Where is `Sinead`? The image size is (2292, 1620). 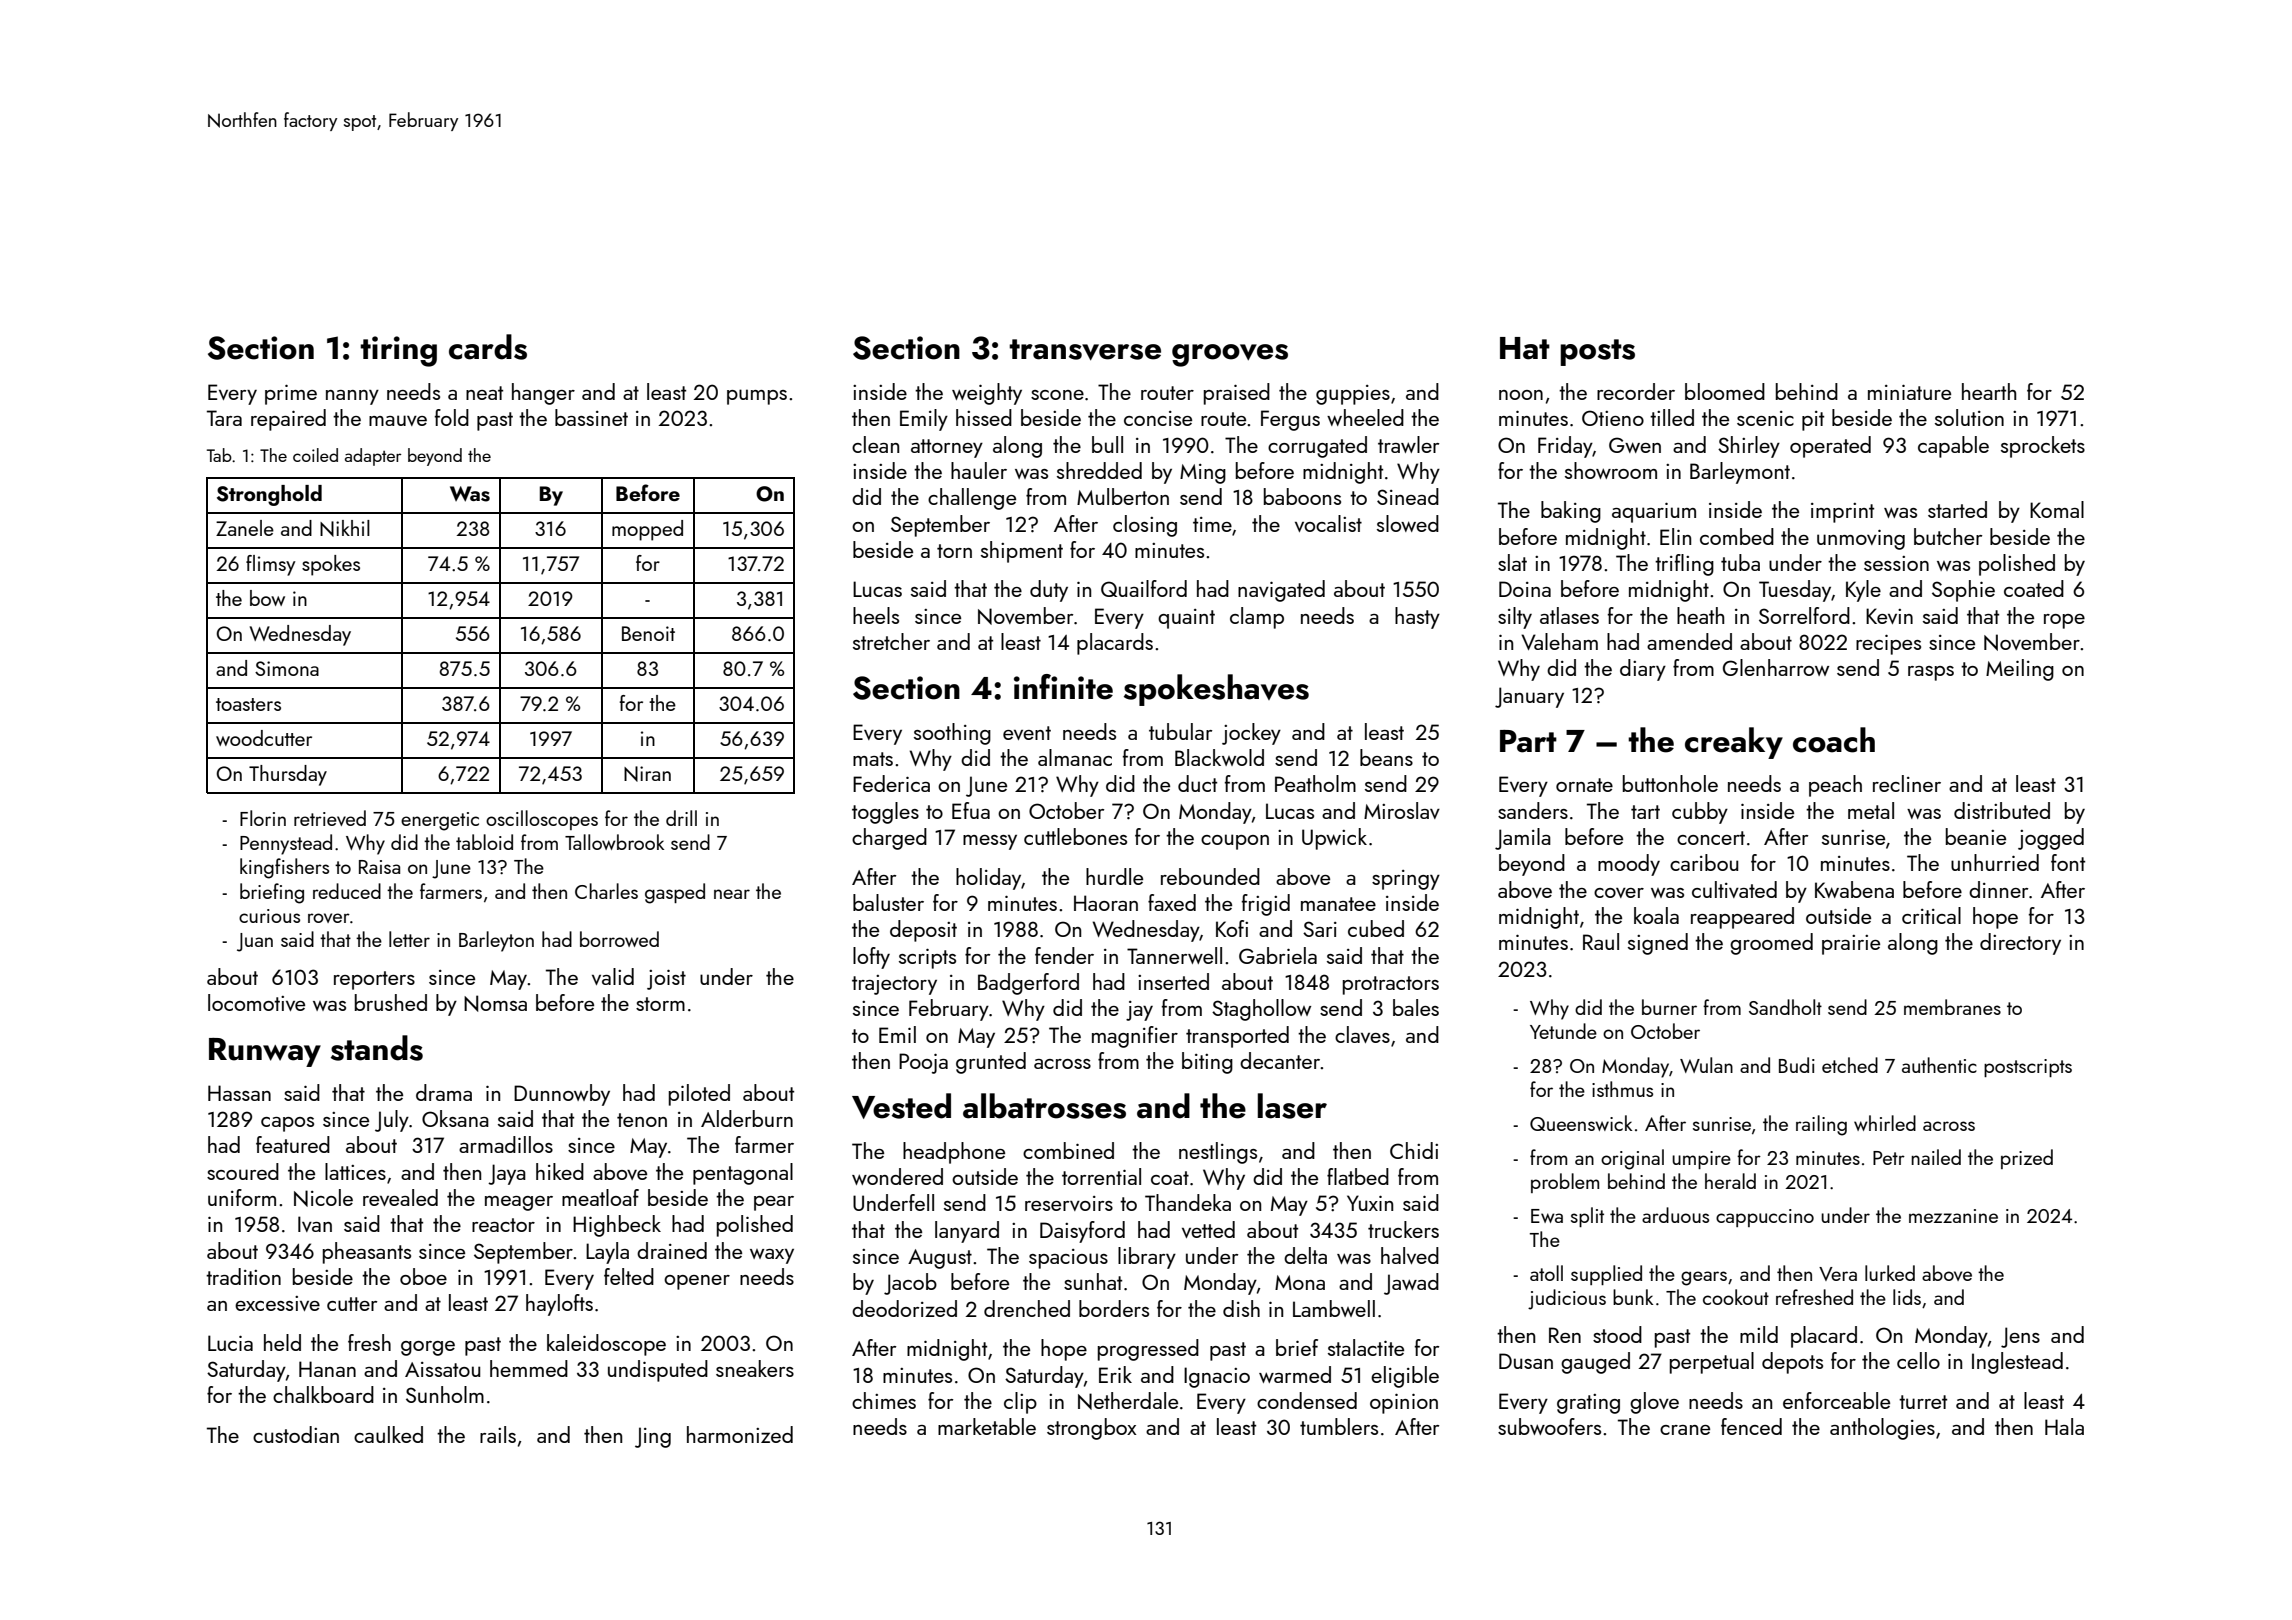 Sinead is located at coordinates (1408, 496).
